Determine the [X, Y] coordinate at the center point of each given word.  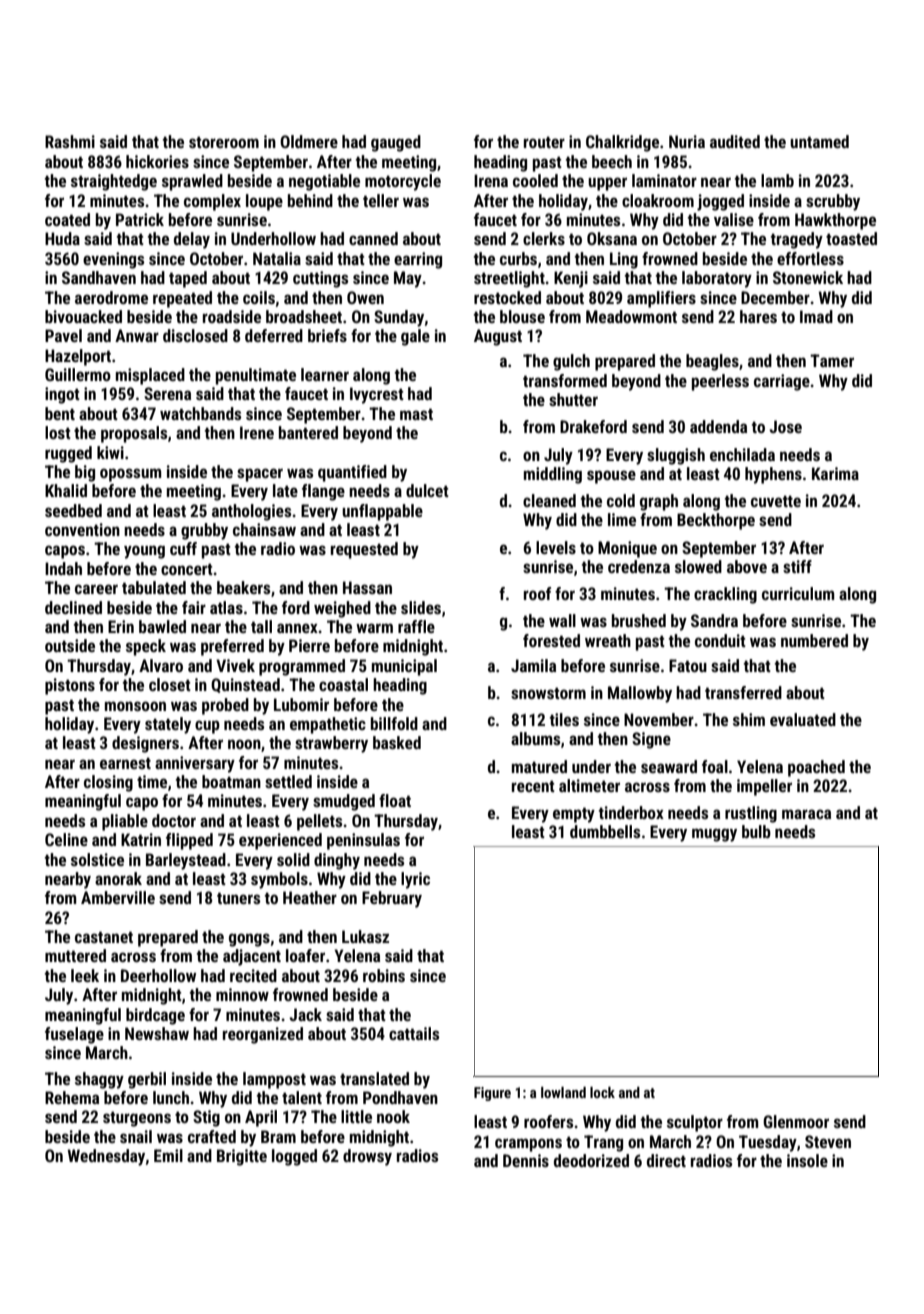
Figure [492, 1094]
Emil [168, 1155]
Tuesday [768, 1143]
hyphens [773, 475]
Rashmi [70, 141]
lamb [777, 180]
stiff [797, 566]
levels [556, 547]
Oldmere [309, 141]
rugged [68, 454]
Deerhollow [158, 975]
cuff [183, 548]
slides [421, 607]
